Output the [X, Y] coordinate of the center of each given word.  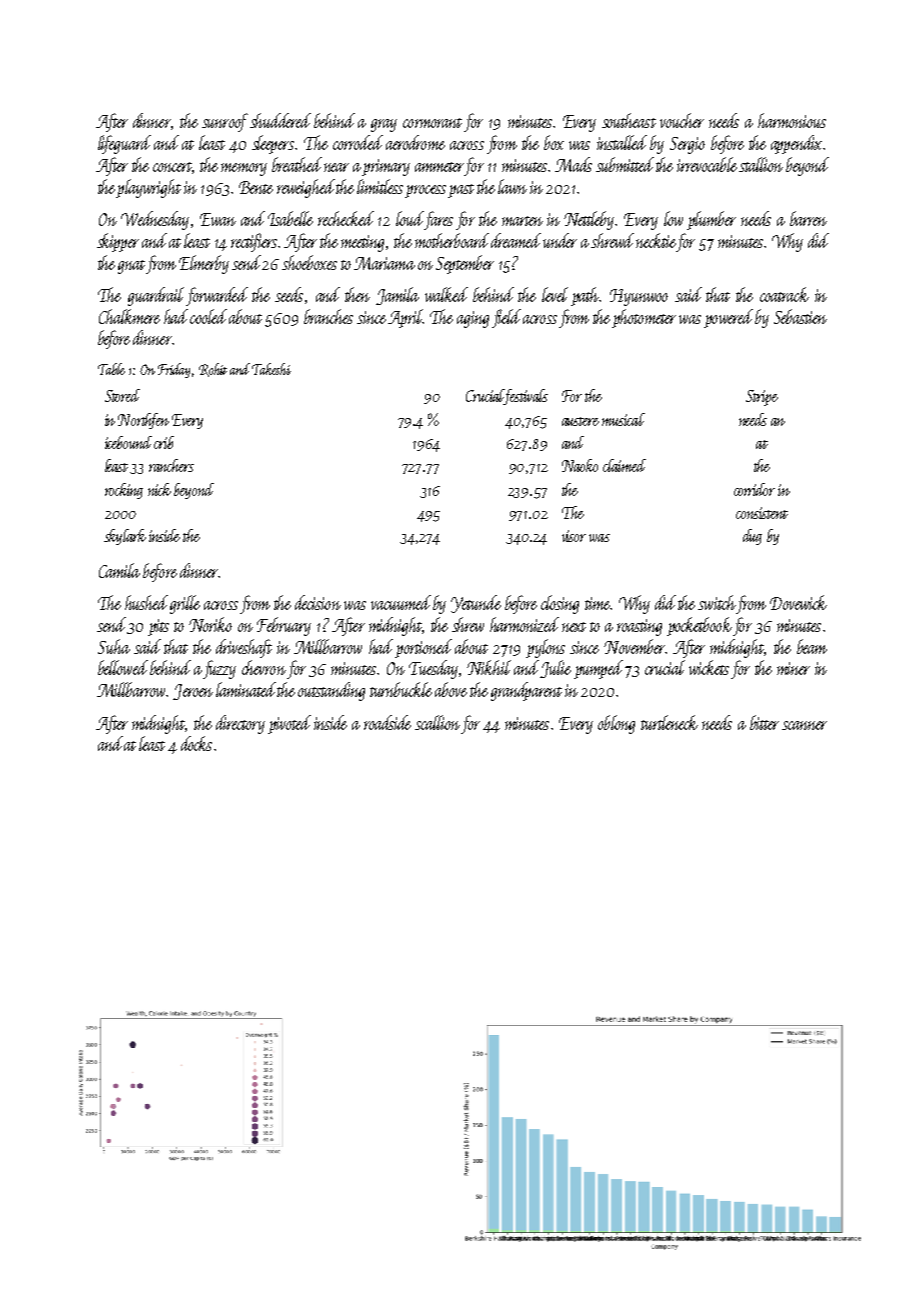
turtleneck [669, 722]
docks [196, 743]
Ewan [218, 219]
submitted [625, 164]
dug [752, 537]
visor [574, 536]
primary [386, 167]
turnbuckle [401, 689]
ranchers [171, 465]
